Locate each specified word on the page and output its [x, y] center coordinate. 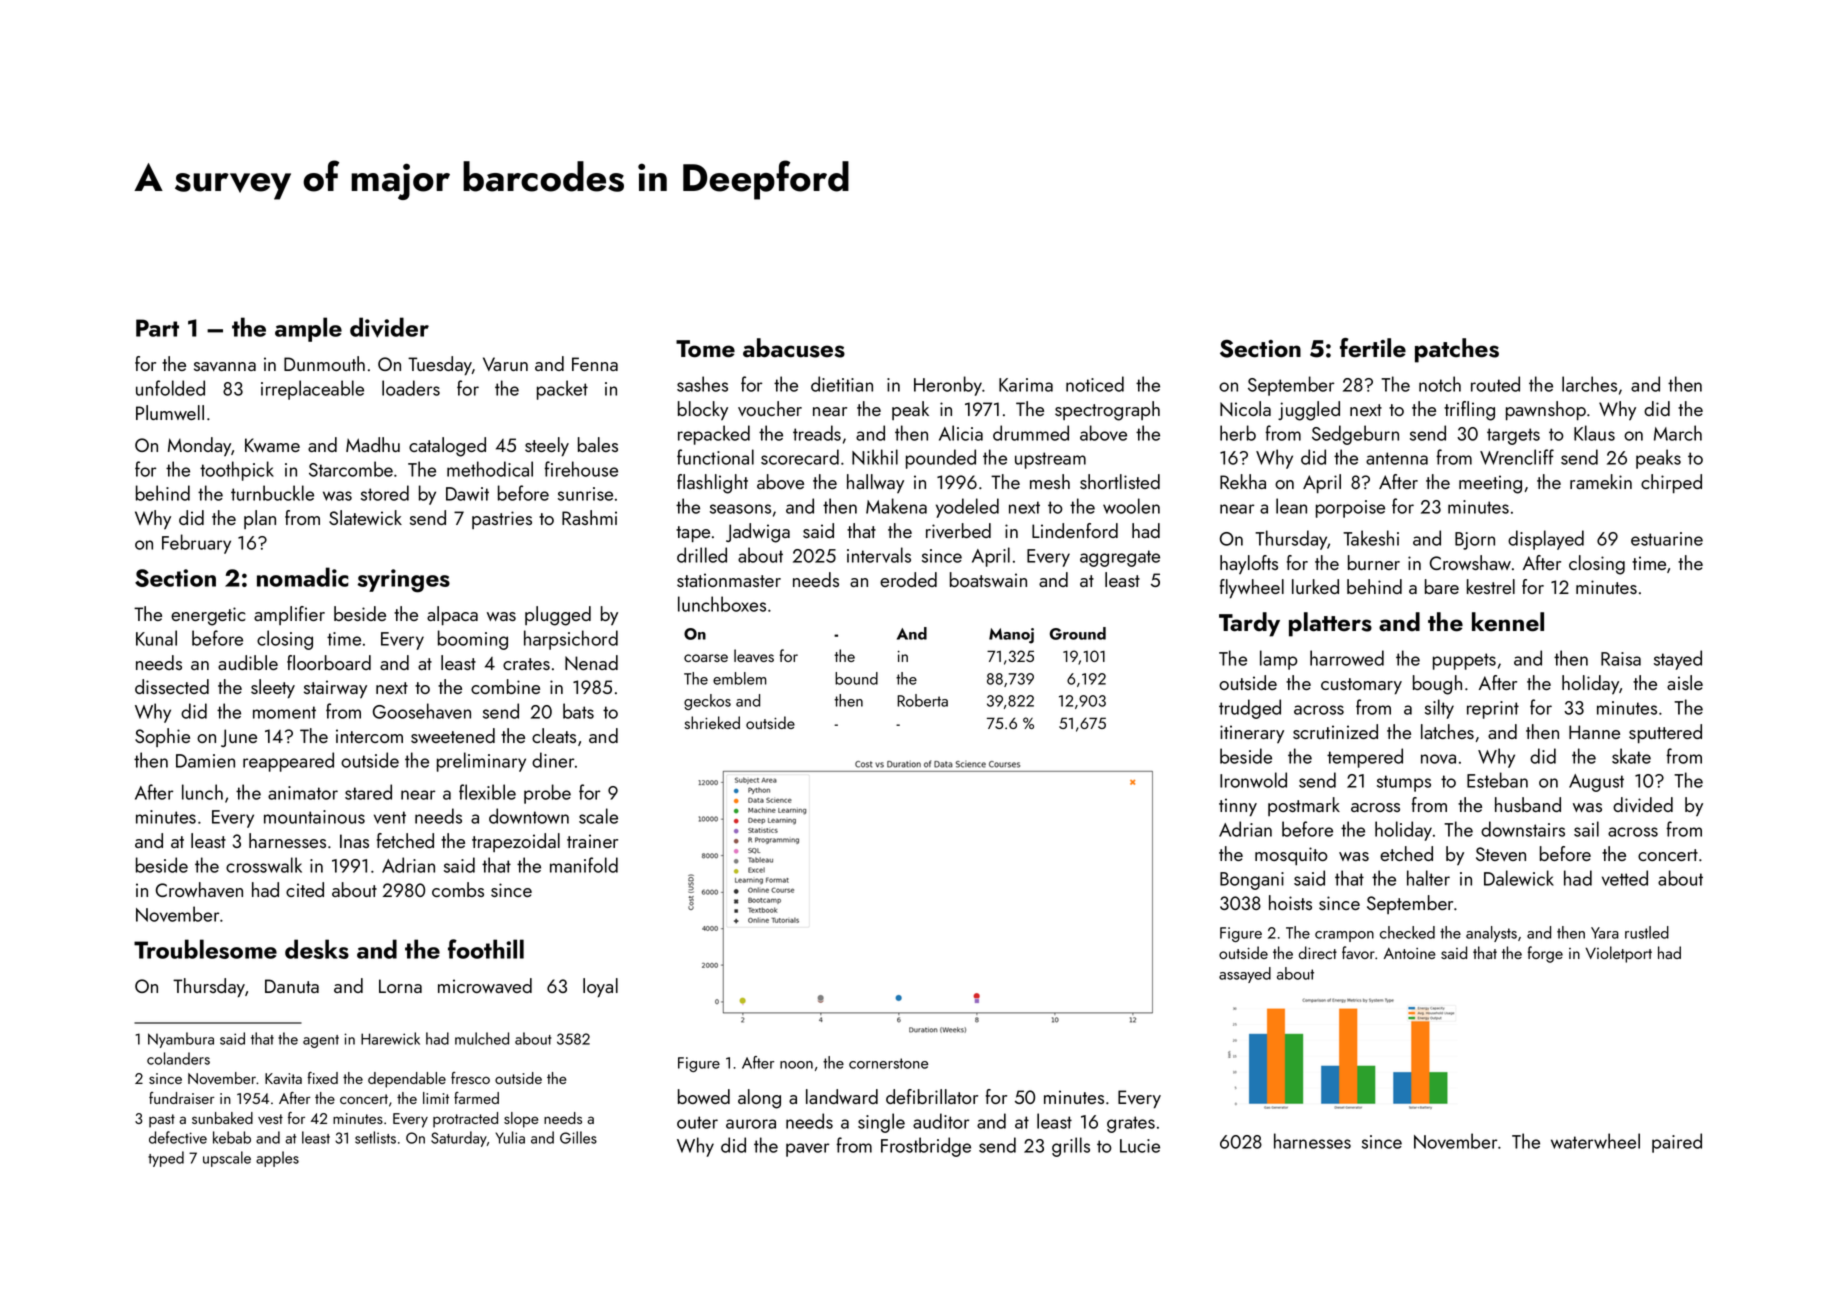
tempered [1365, 758]
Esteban [1497, 780]
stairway [335, 689]
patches [1457, 350]
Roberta [922, 700]
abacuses [794, 348]
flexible [487, 792]
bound [856, 678]
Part [157, 328]
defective [178, 1137]
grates [1131, 1124]
